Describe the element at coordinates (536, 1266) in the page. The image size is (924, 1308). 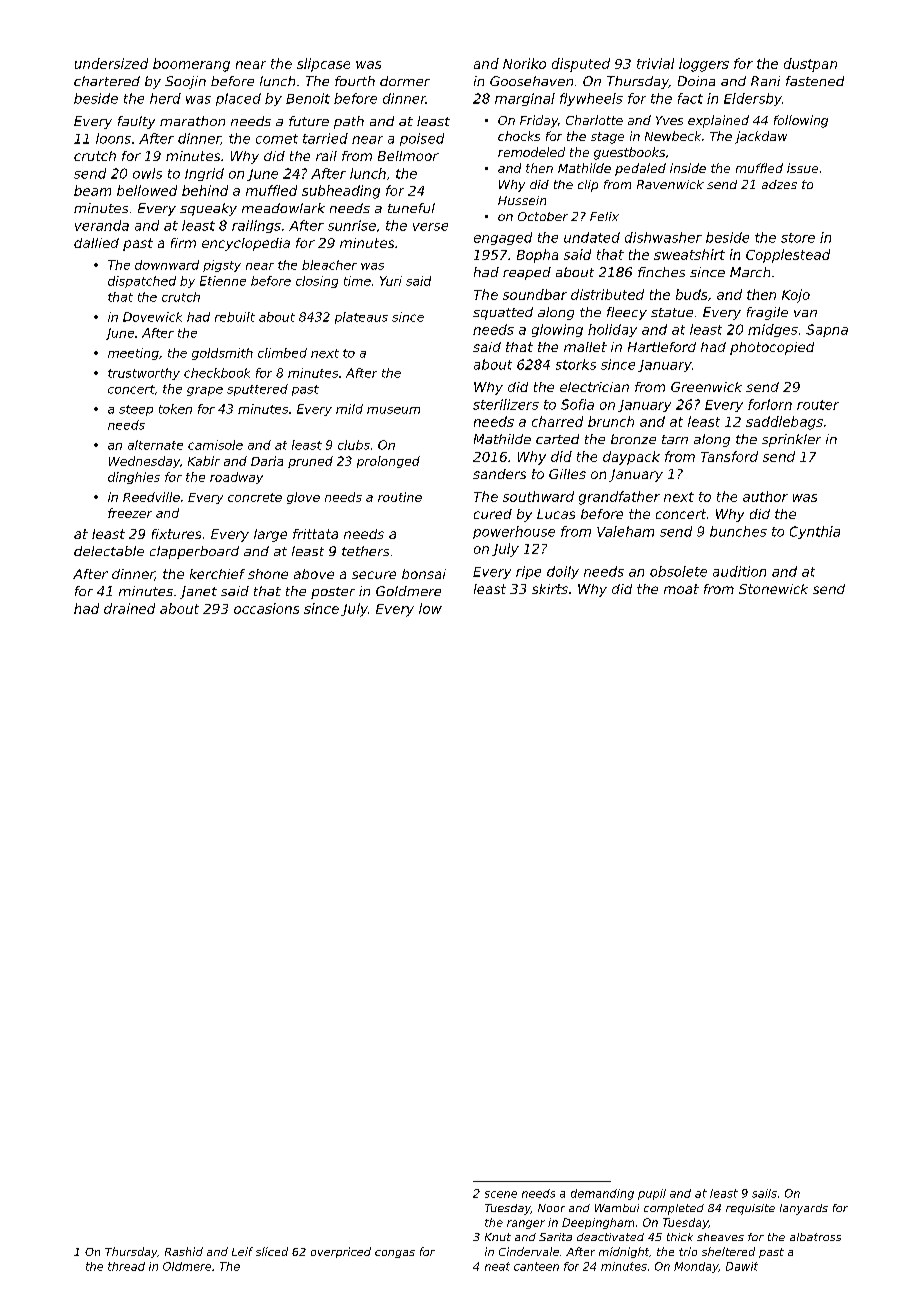
I see `canteen` at that location.
